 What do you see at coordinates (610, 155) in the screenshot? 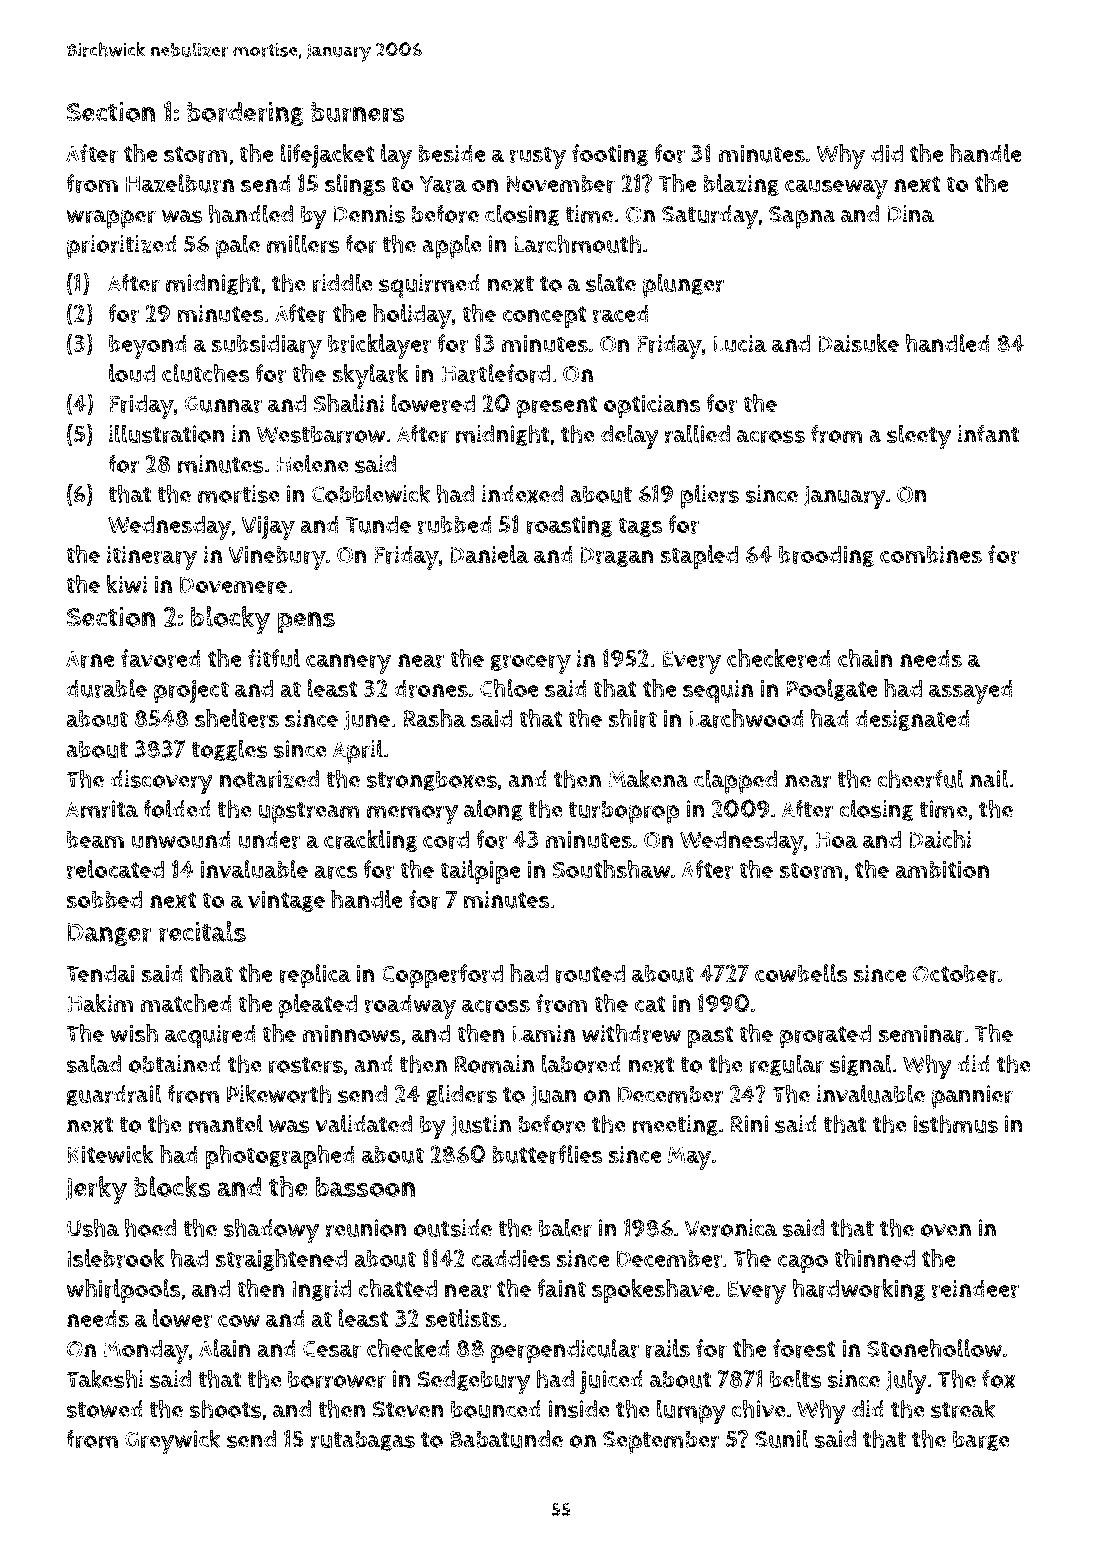
I see `footing` at bounding box center [610, 155].
